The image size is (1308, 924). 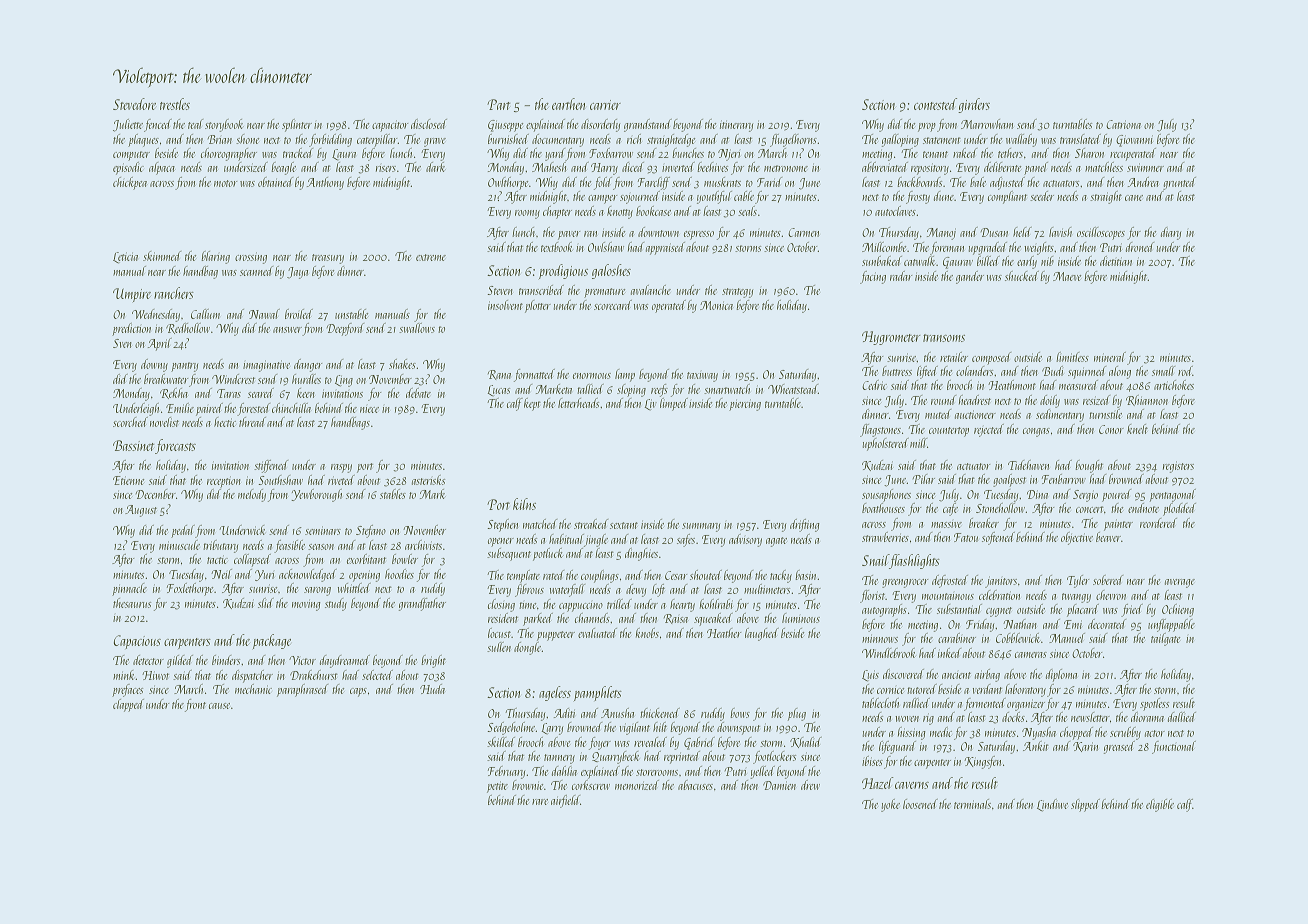 I want to click on Part, so click(x=498, y=104).
